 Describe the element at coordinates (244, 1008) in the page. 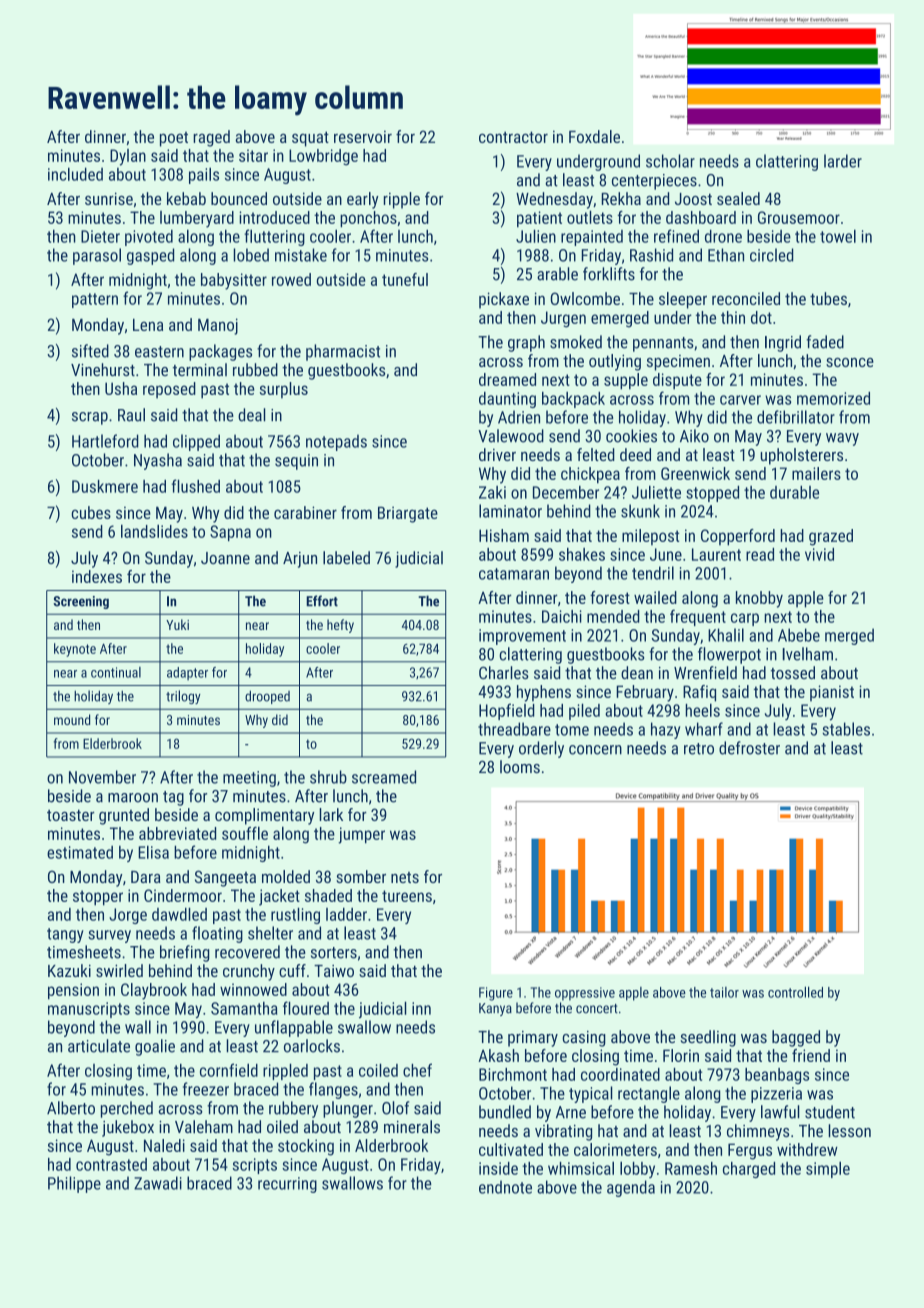

I see `Samantha` at that location.
